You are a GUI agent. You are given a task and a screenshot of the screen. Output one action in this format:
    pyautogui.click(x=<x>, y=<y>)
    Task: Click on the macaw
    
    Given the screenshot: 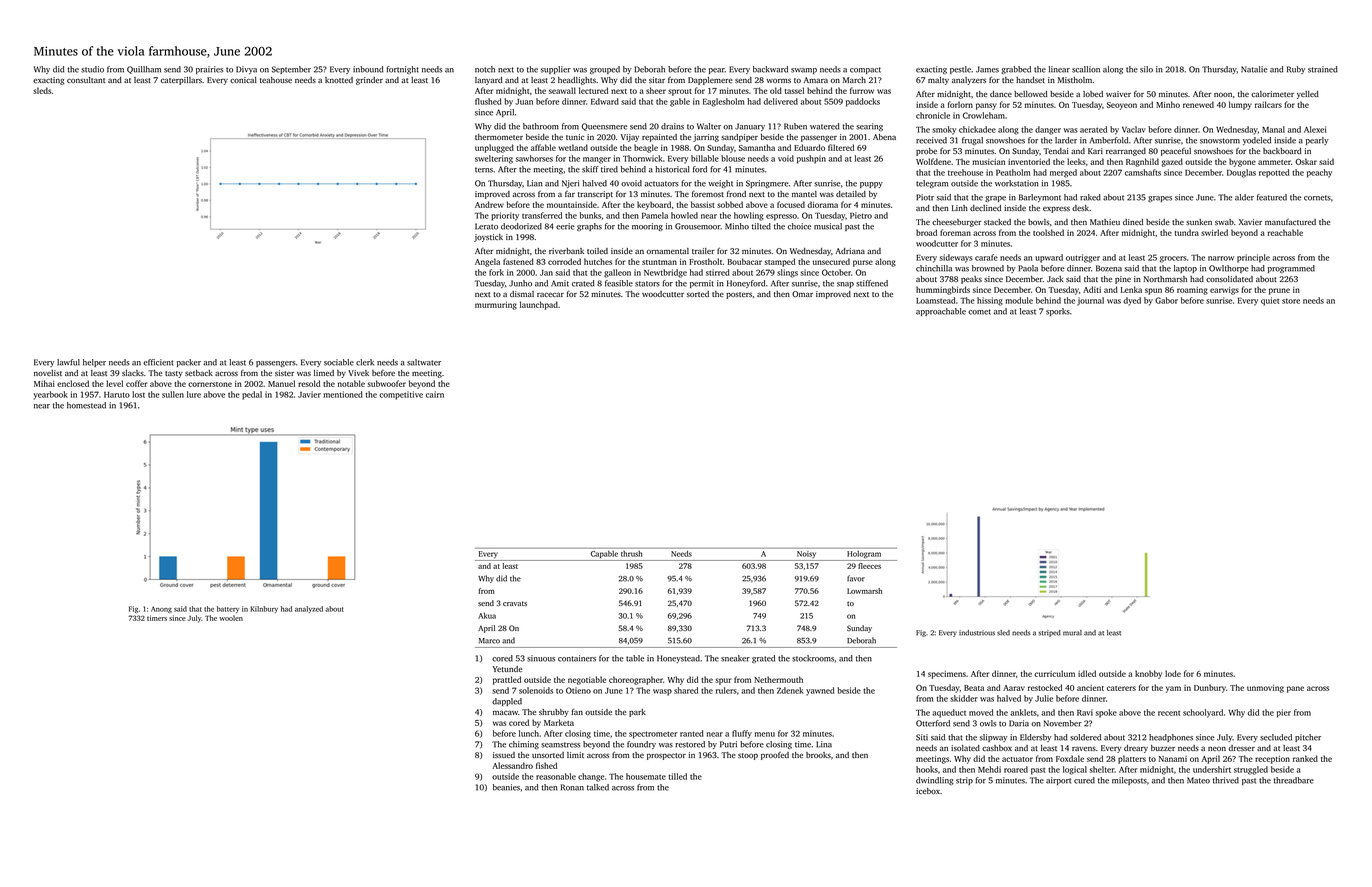 What is the action you would take?
    pyautogui.click(x=505, y=712)
